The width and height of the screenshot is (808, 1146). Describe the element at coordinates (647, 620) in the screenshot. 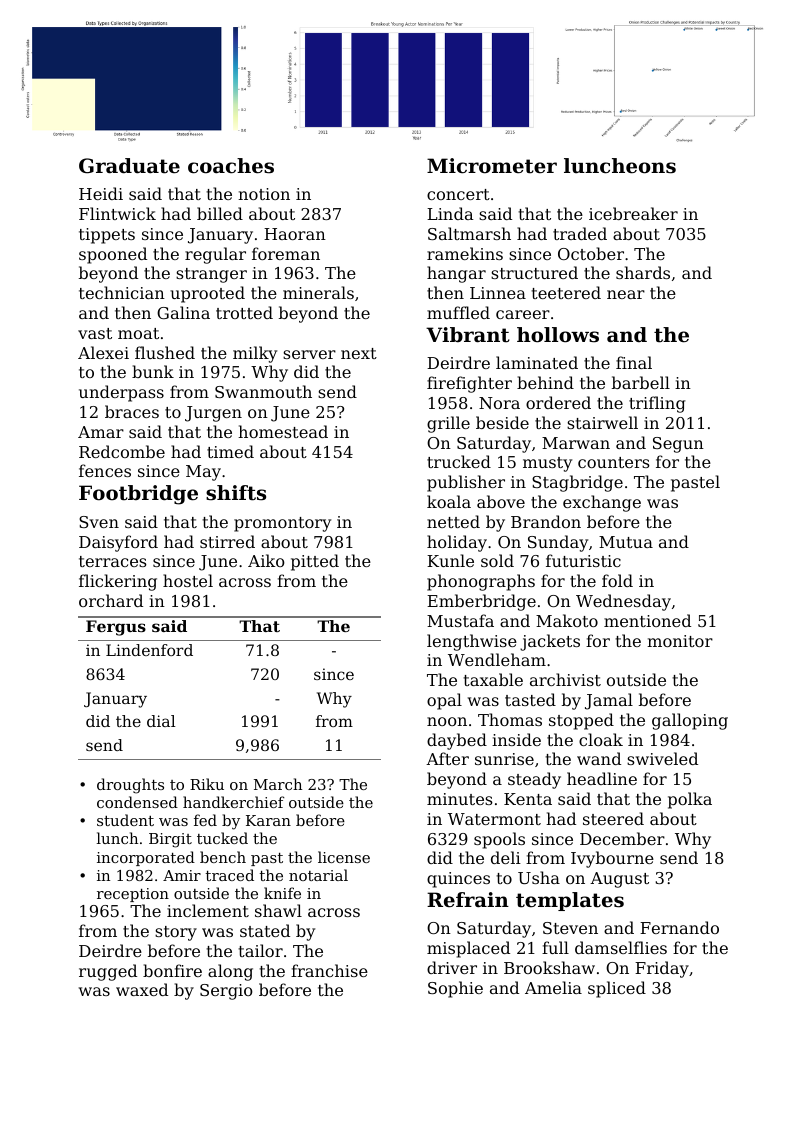

I see `mentioned` at that location.
